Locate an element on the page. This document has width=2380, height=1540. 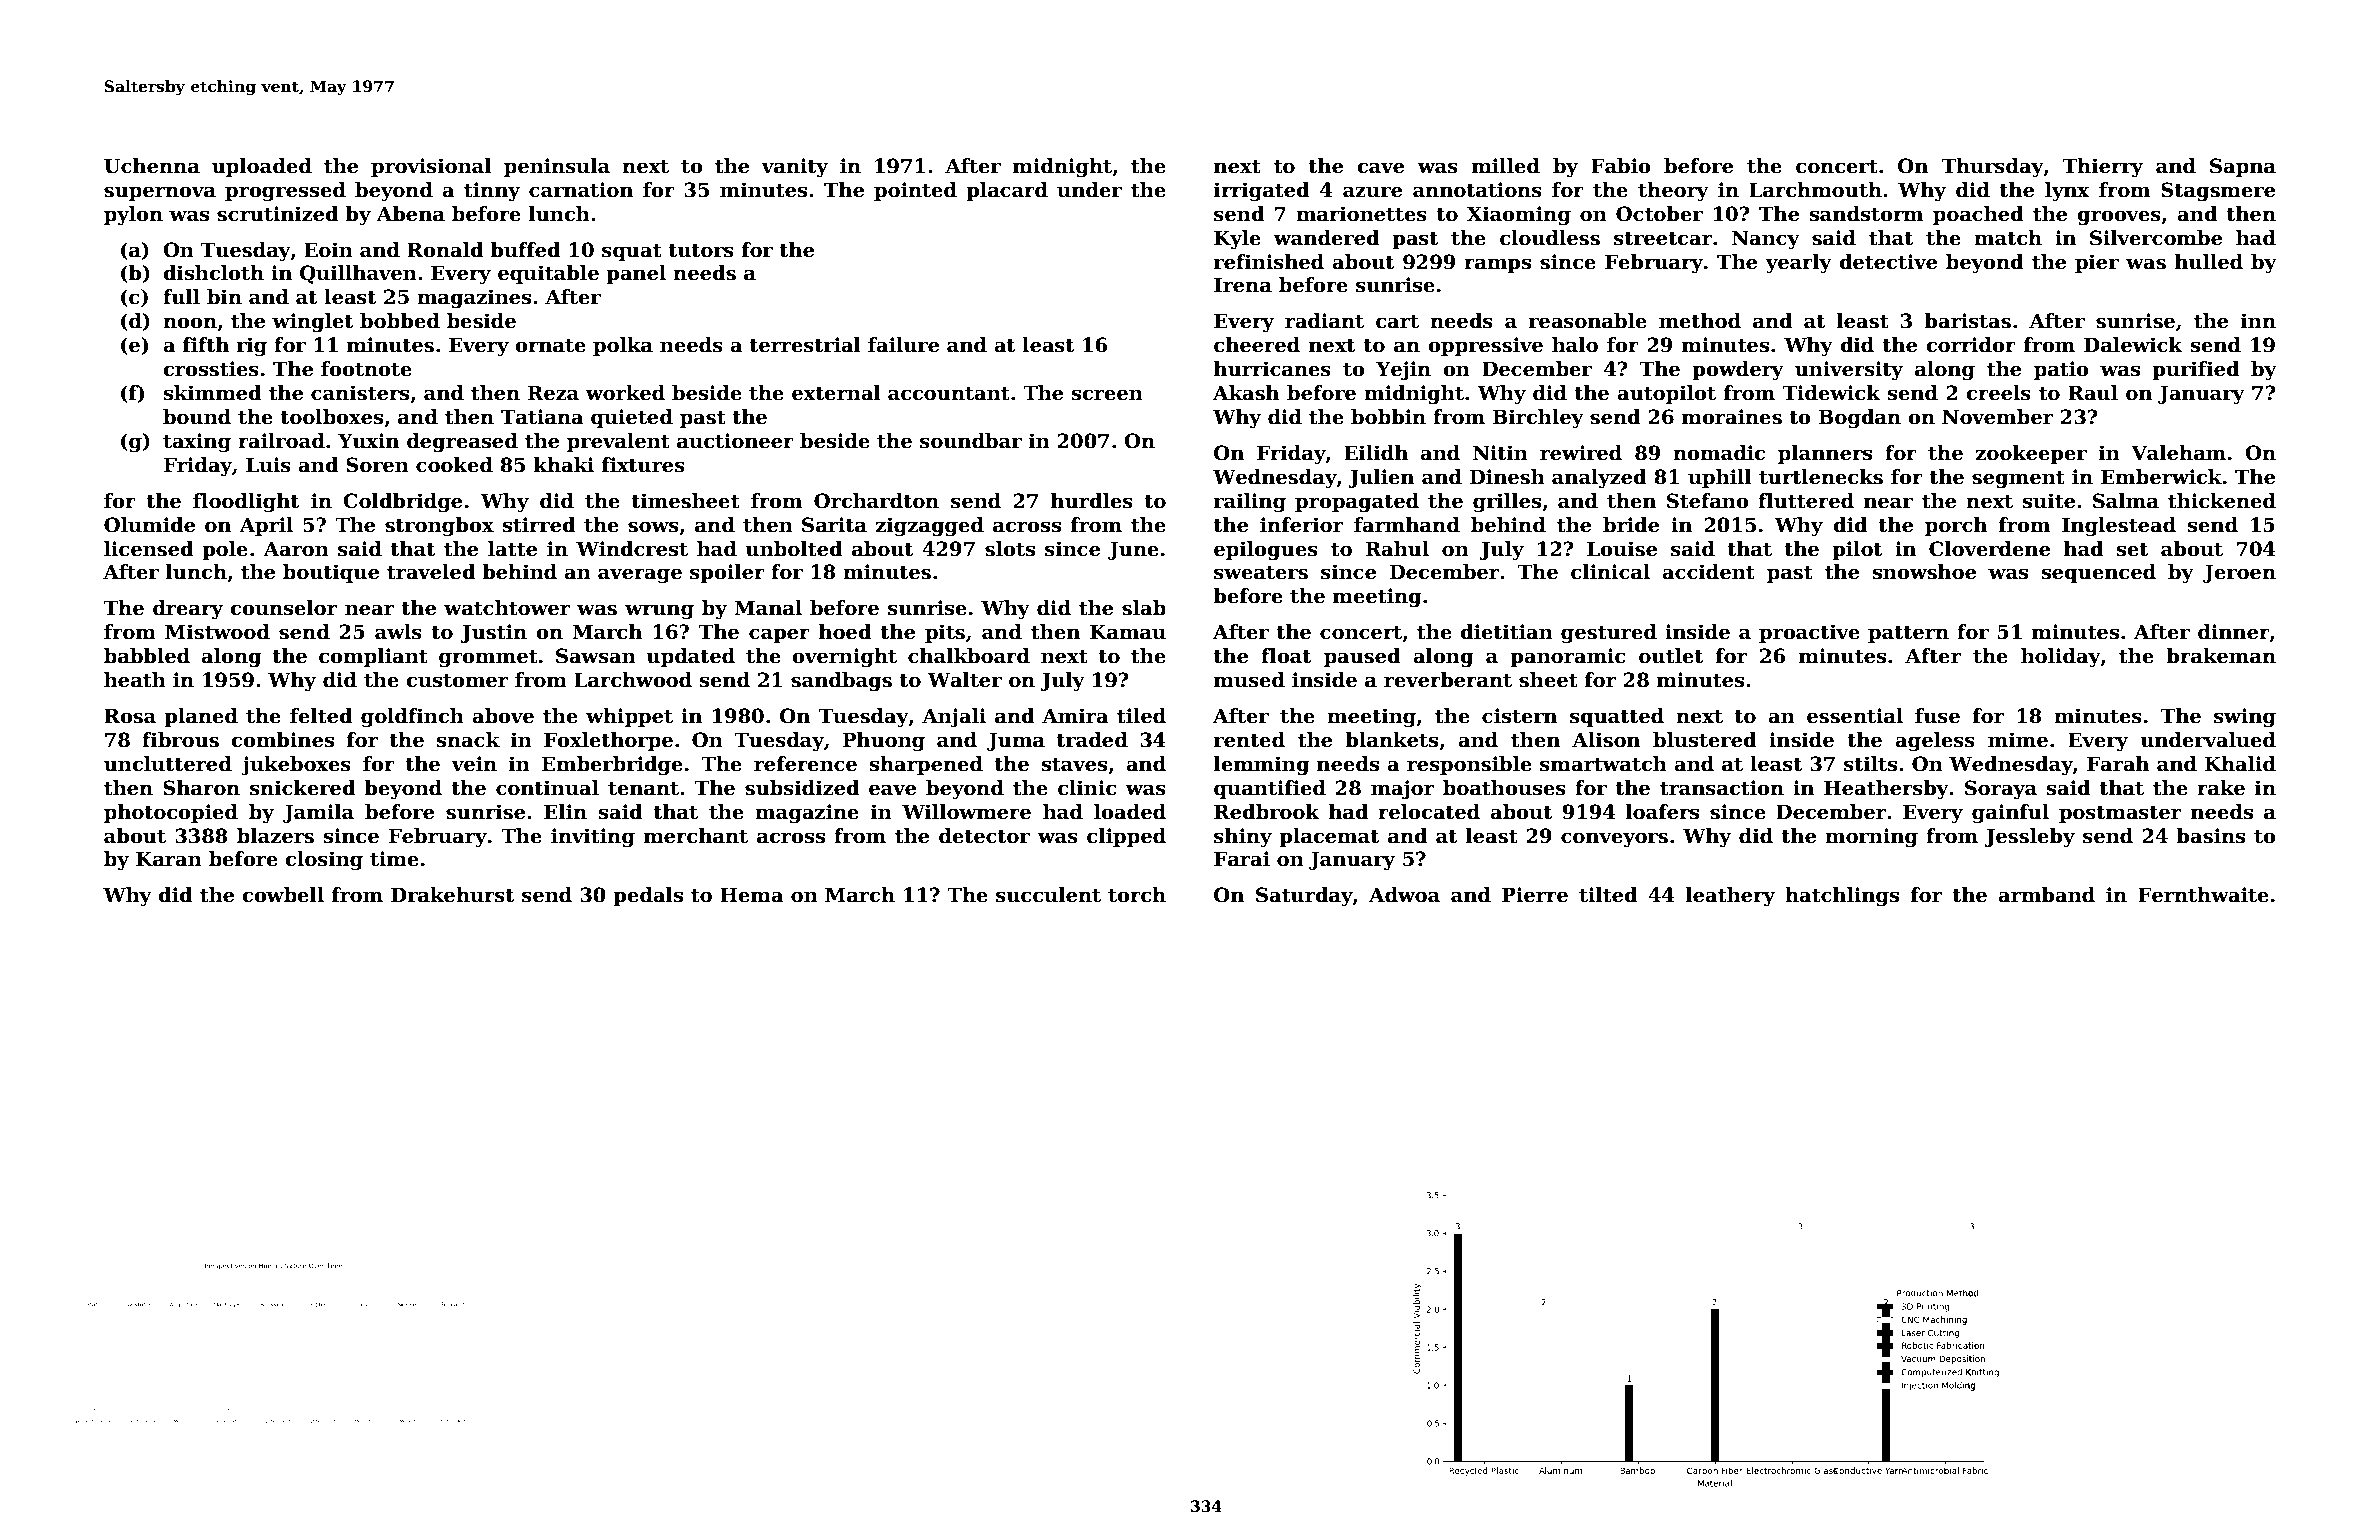
hurdles is located at coordinates (1092, 501).
